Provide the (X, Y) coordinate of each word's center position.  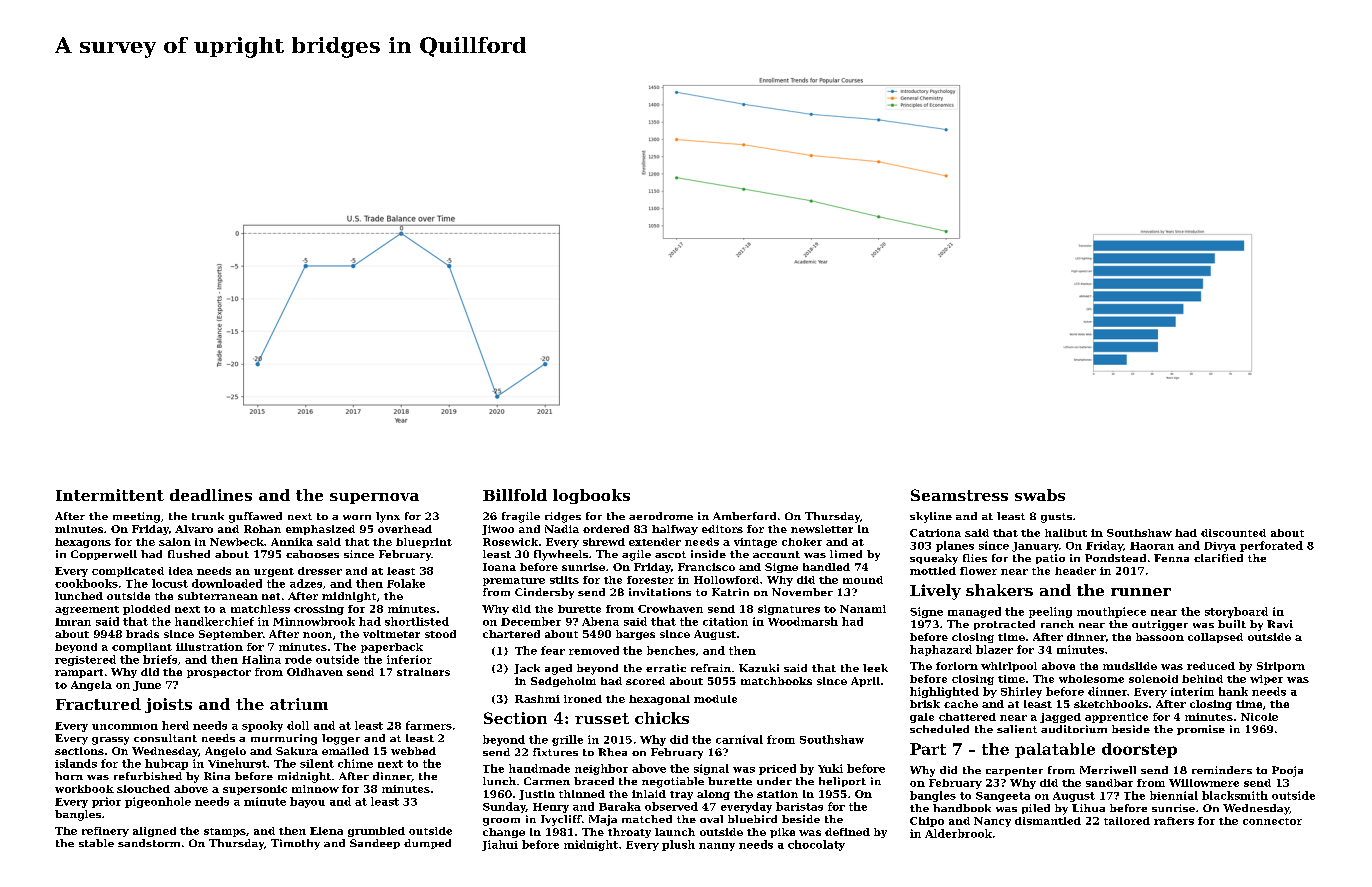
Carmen (547, 781)
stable (96, 843)
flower (978, 571)
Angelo (225, 752)
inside (708, 554)
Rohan (262, 529)
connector (1272, 821)
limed (846, 554)
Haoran (1152, 546)
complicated (128, 572)
